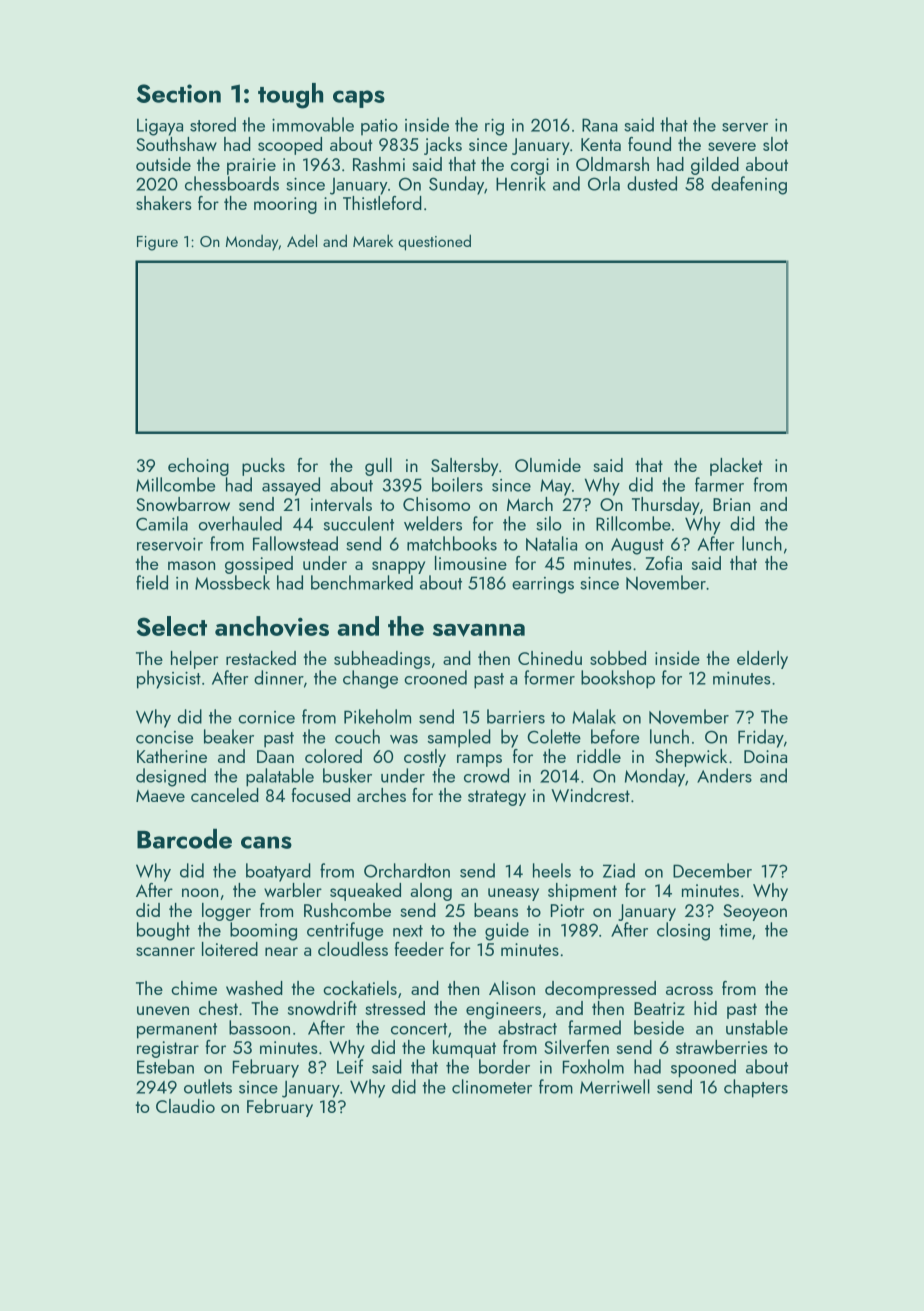  What do you see at coordinates (302, 240) in the screenshot?
I see `Adel` at bounding box center [302, 240].
